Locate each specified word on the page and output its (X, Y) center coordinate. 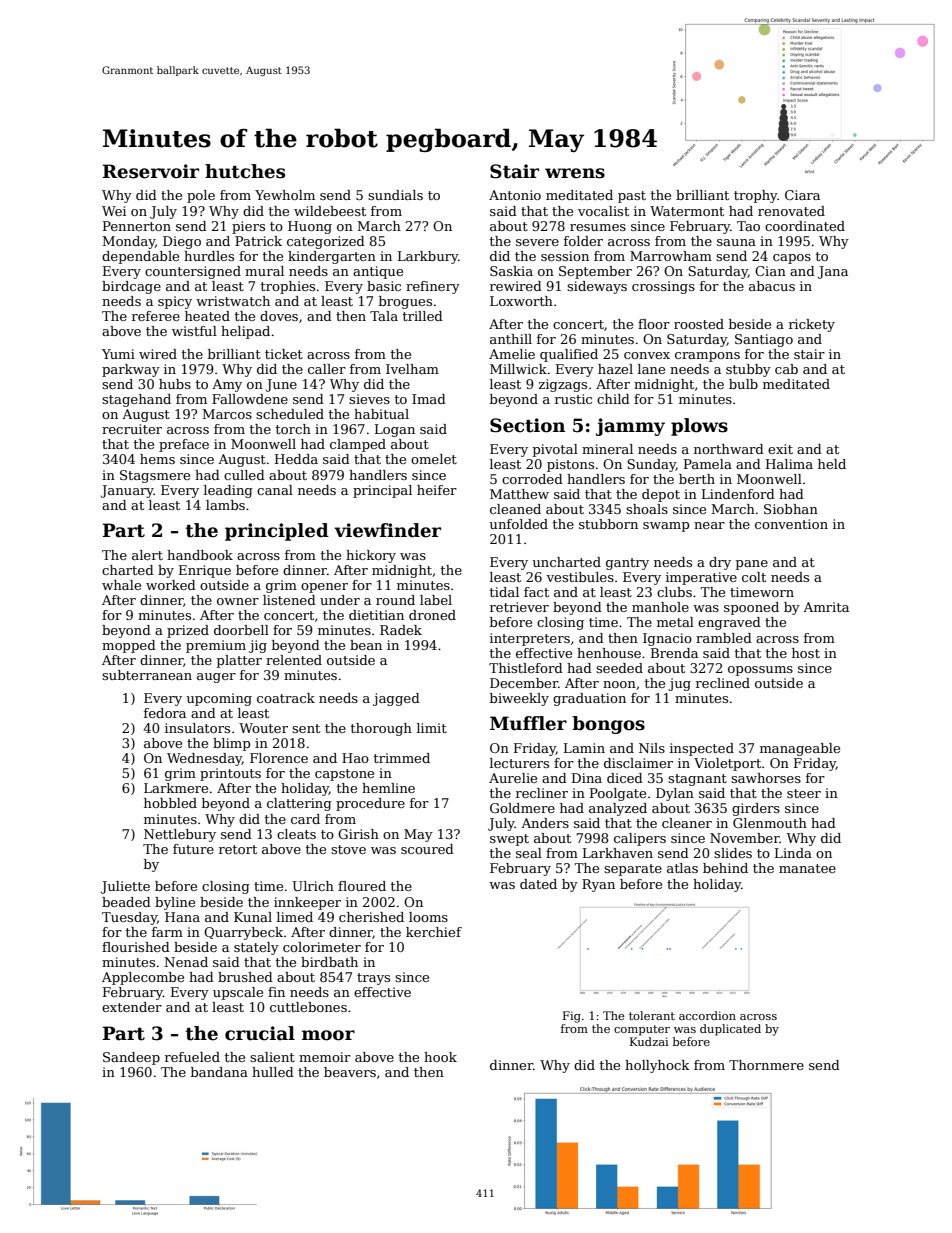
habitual (381, 414)
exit (780, 449)
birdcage (131, 287)
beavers (350, 1072)
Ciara (802, 195)
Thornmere (766, 1065)
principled (277, 532)
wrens (575, 173)
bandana (219, 1072)
